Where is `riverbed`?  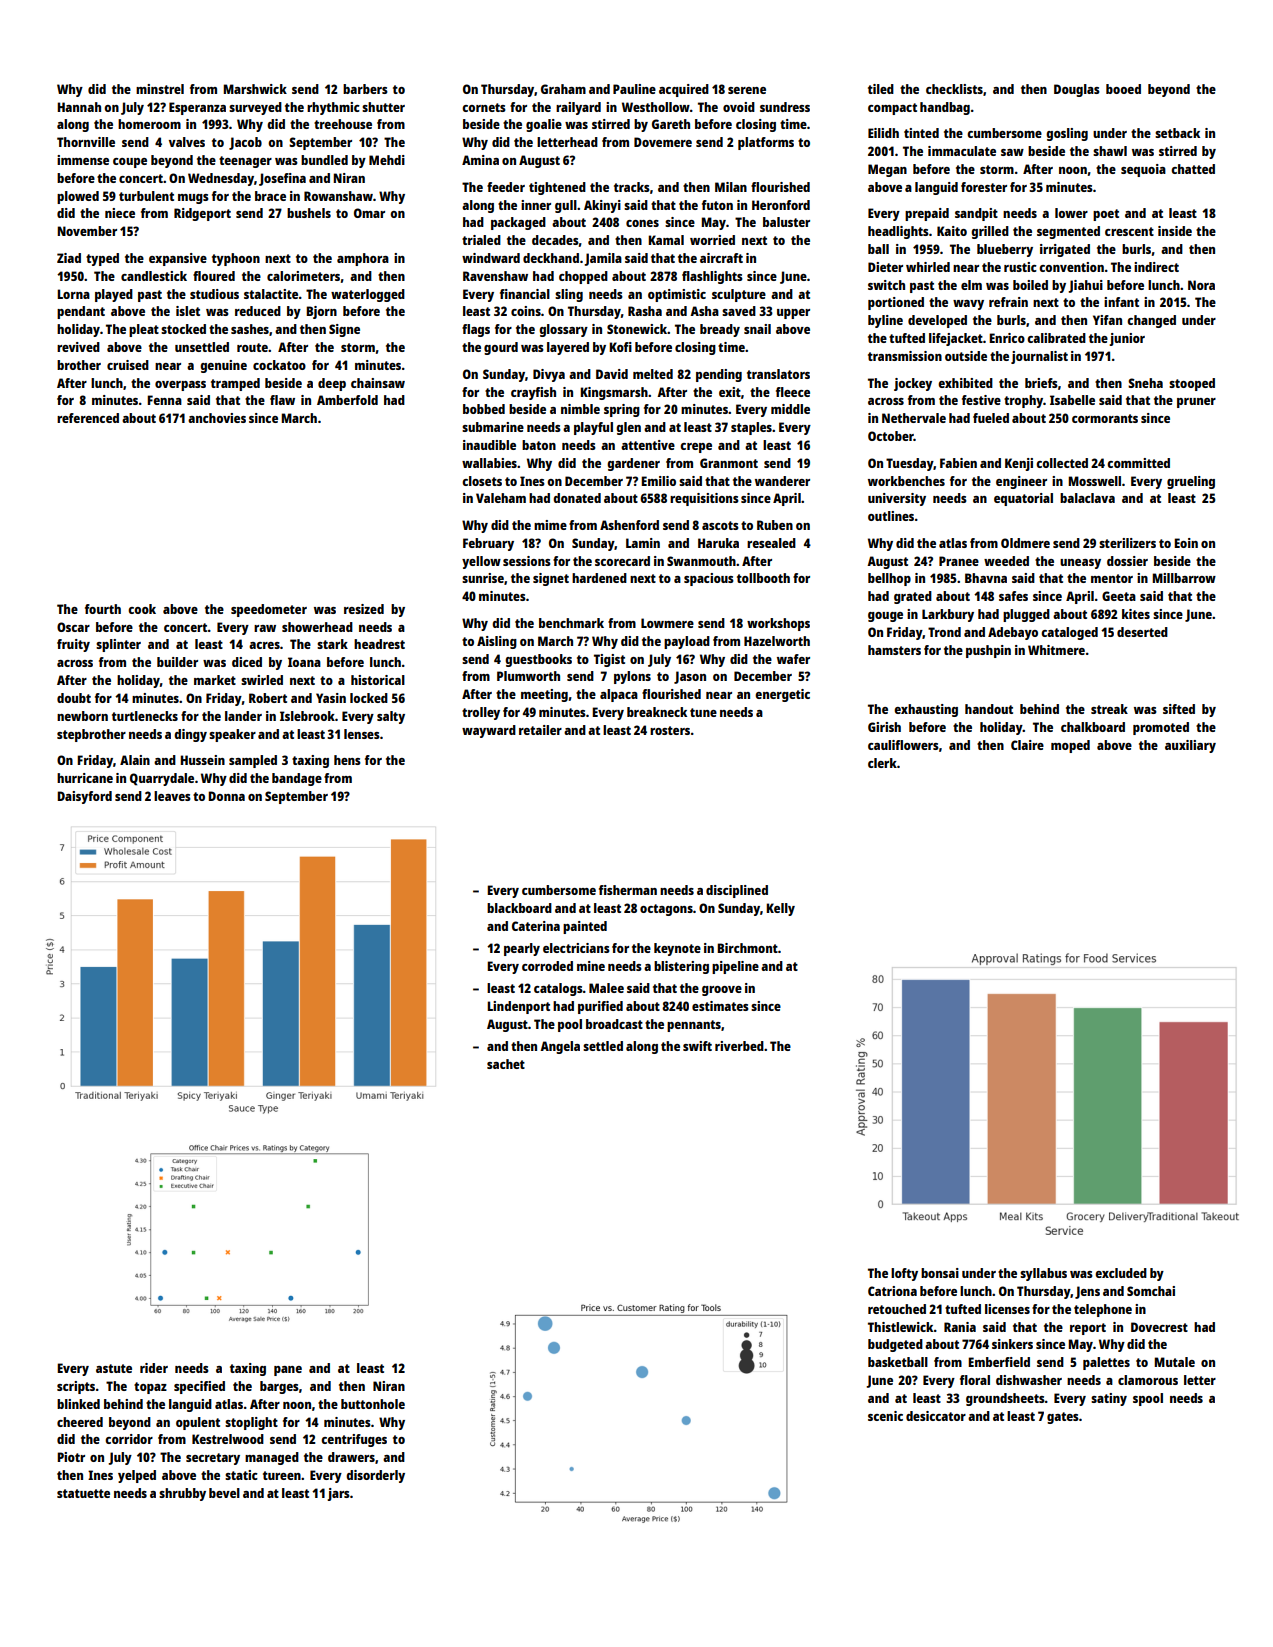
riverbed is located at coordinates (739, 1046).
